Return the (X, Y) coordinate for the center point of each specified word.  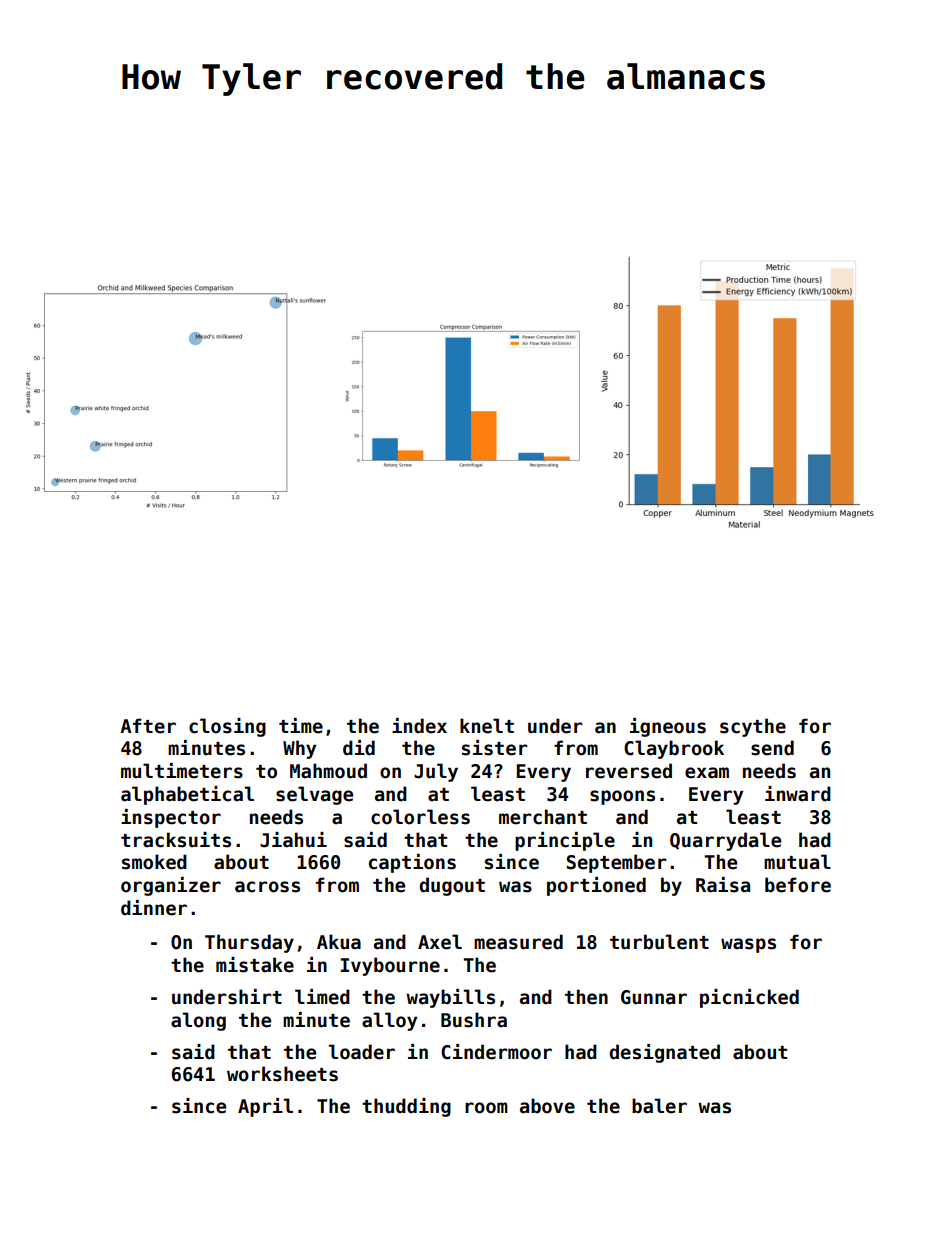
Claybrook (674, 749)
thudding (406, 1107)
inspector (171, 818)
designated (664, 1053)
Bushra (474, 1020)
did (359, 748)
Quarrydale (725, 841)
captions (412, 863)
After (148, 726)
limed (322, 997)
